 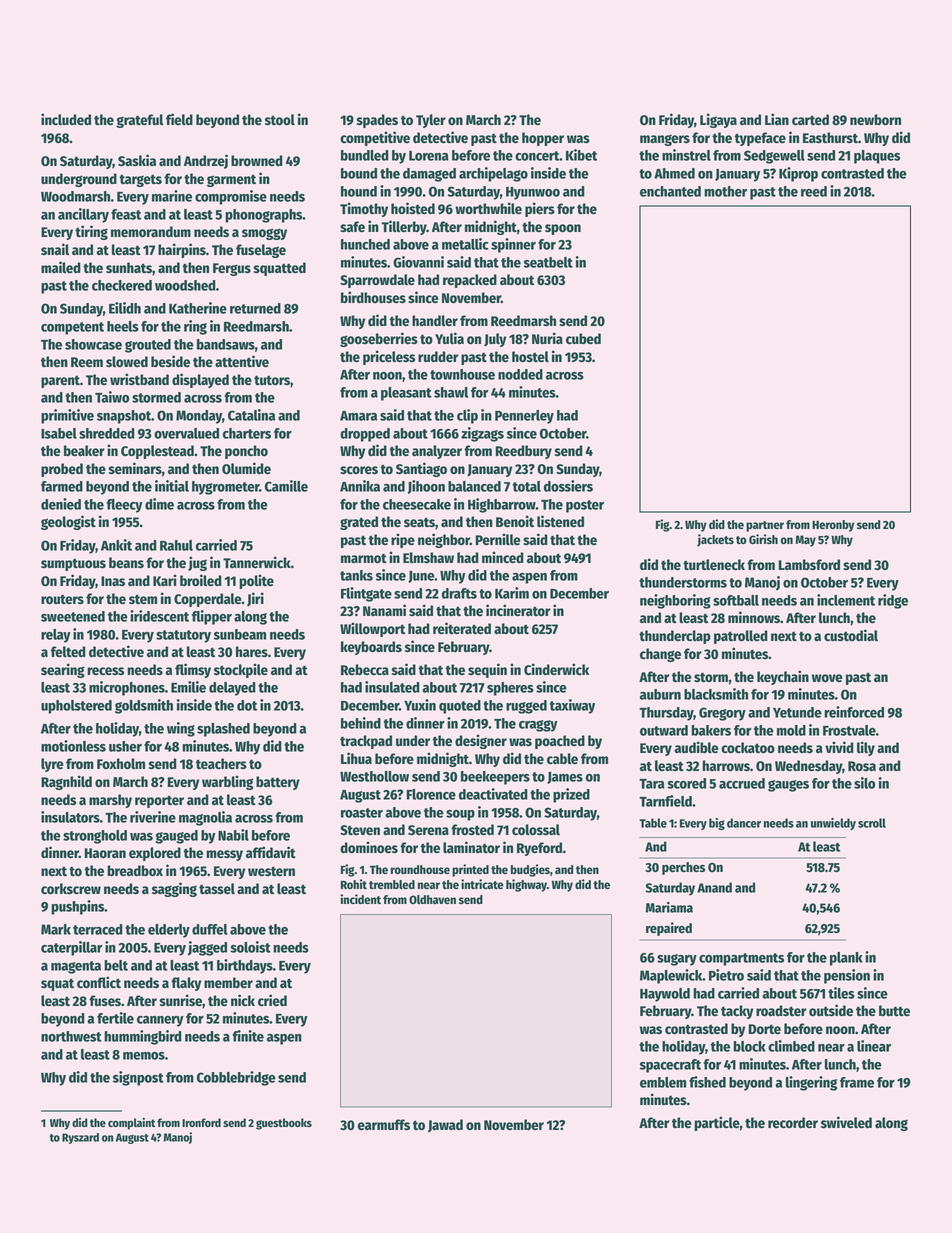 I want to click on beekeepers, so click(x=495, y=778).
